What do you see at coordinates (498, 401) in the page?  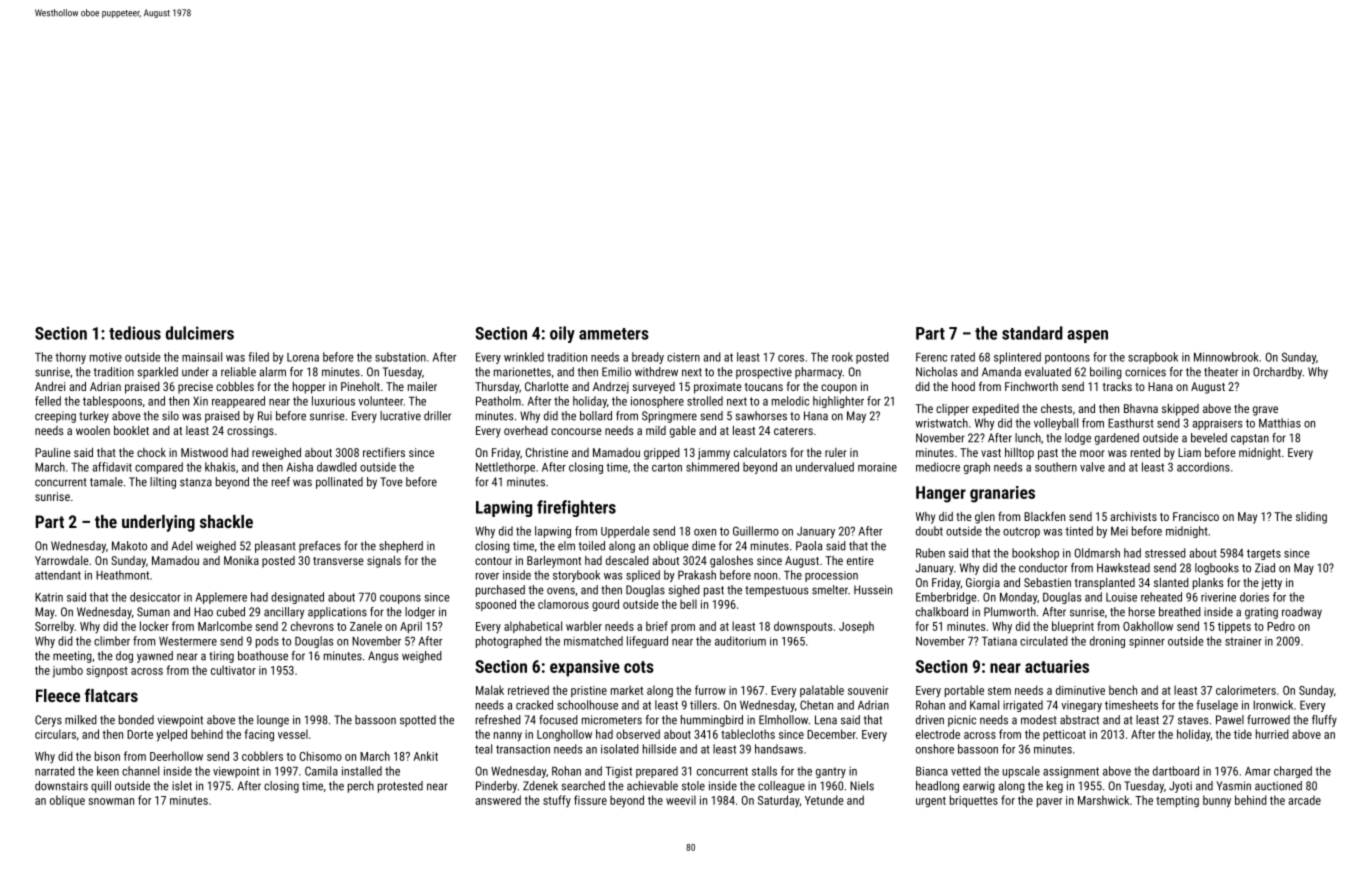 I see `Peatholm` at bounding box center [498, 401].
